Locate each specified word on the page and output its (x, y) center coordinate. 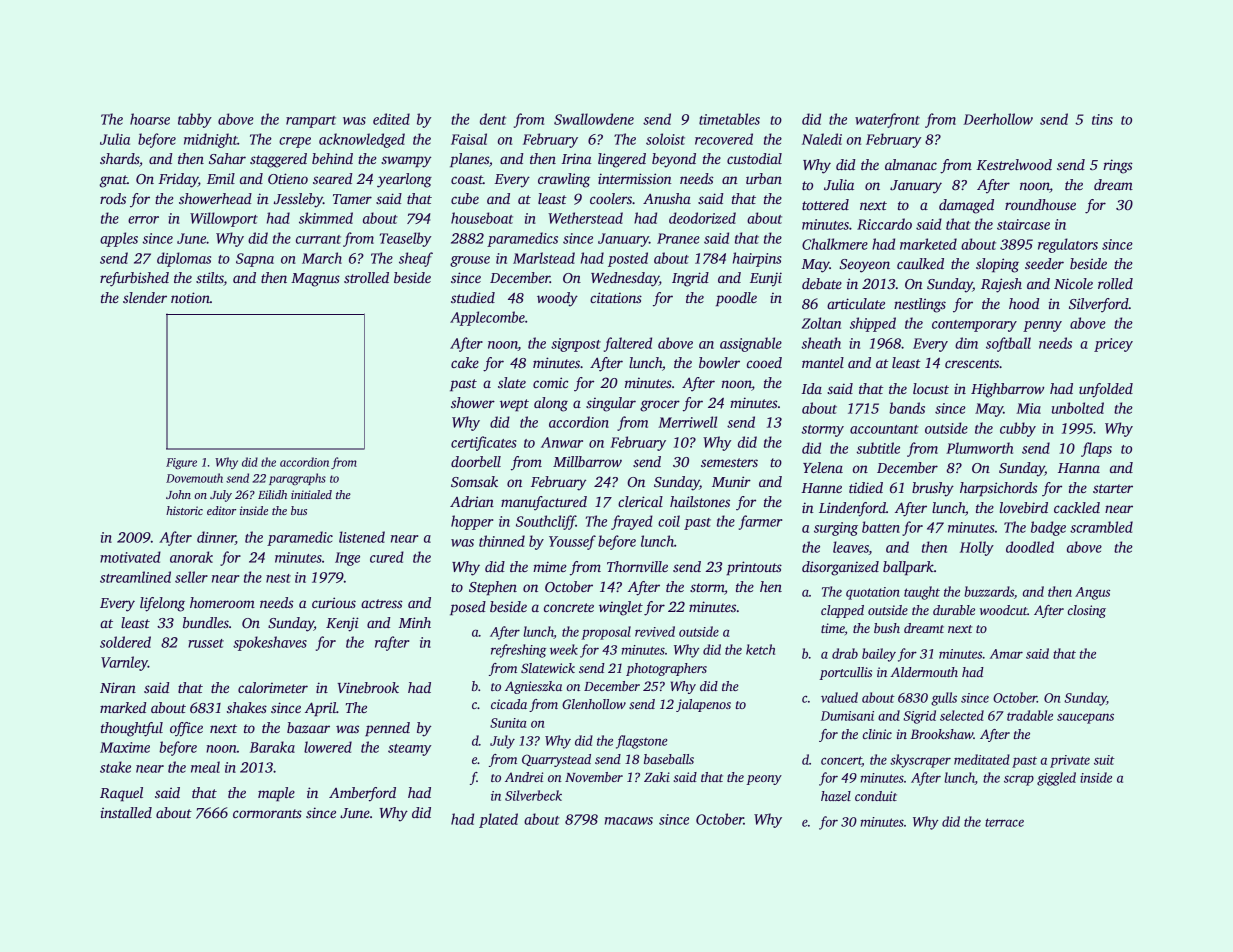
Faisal (469, 139)
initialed (311, 494)
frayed (632, 522)
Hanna (1079, 468)
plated (498, 820)
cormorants (267, 813)
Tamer (352, 199)
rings (1118, 166)
